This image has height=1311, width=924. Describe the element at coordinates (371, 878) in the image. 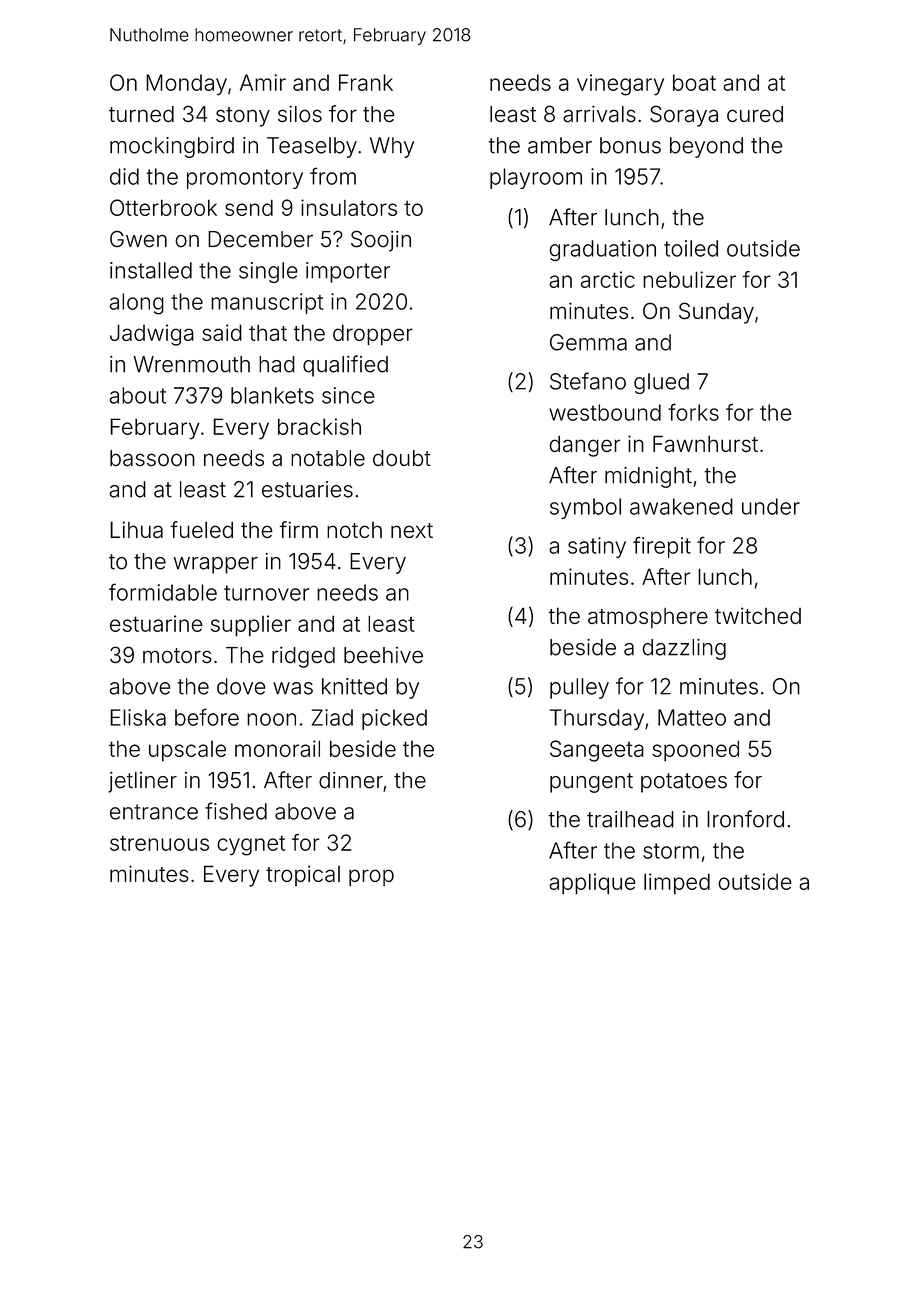

I see `prop` at that location.
